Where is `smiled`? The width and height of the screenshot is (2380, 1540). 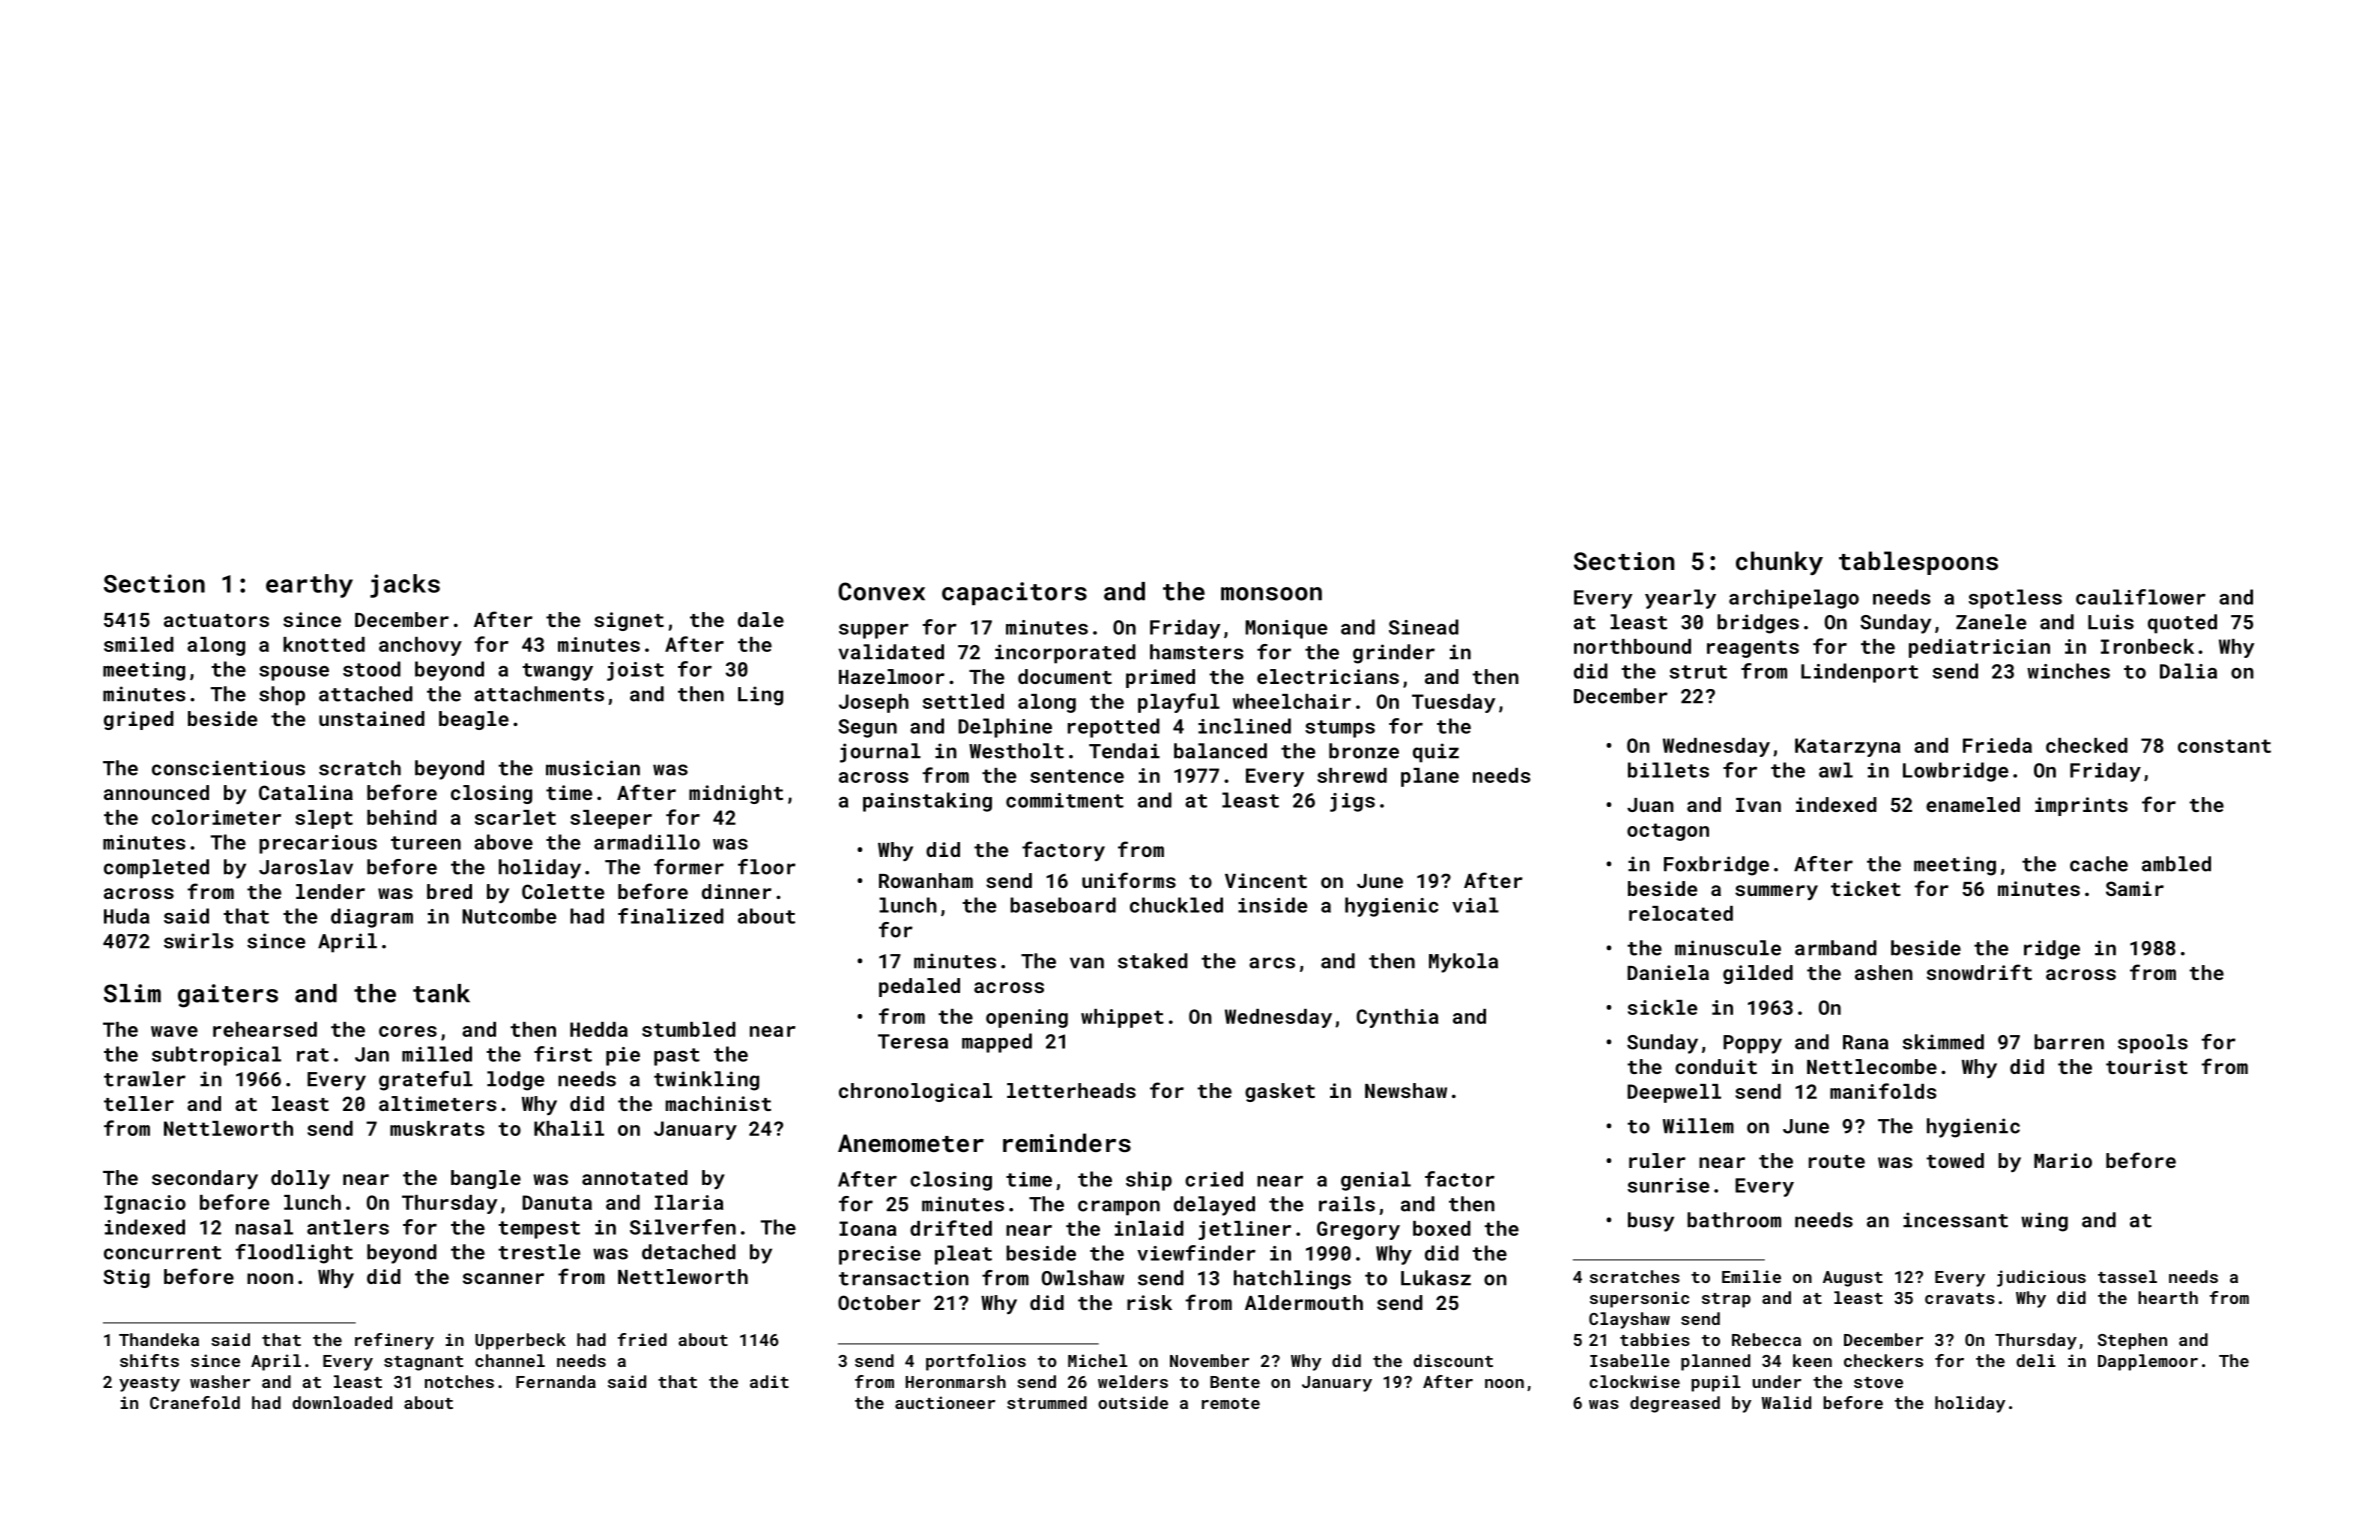
smiled is located at coordinates (139, 644).
